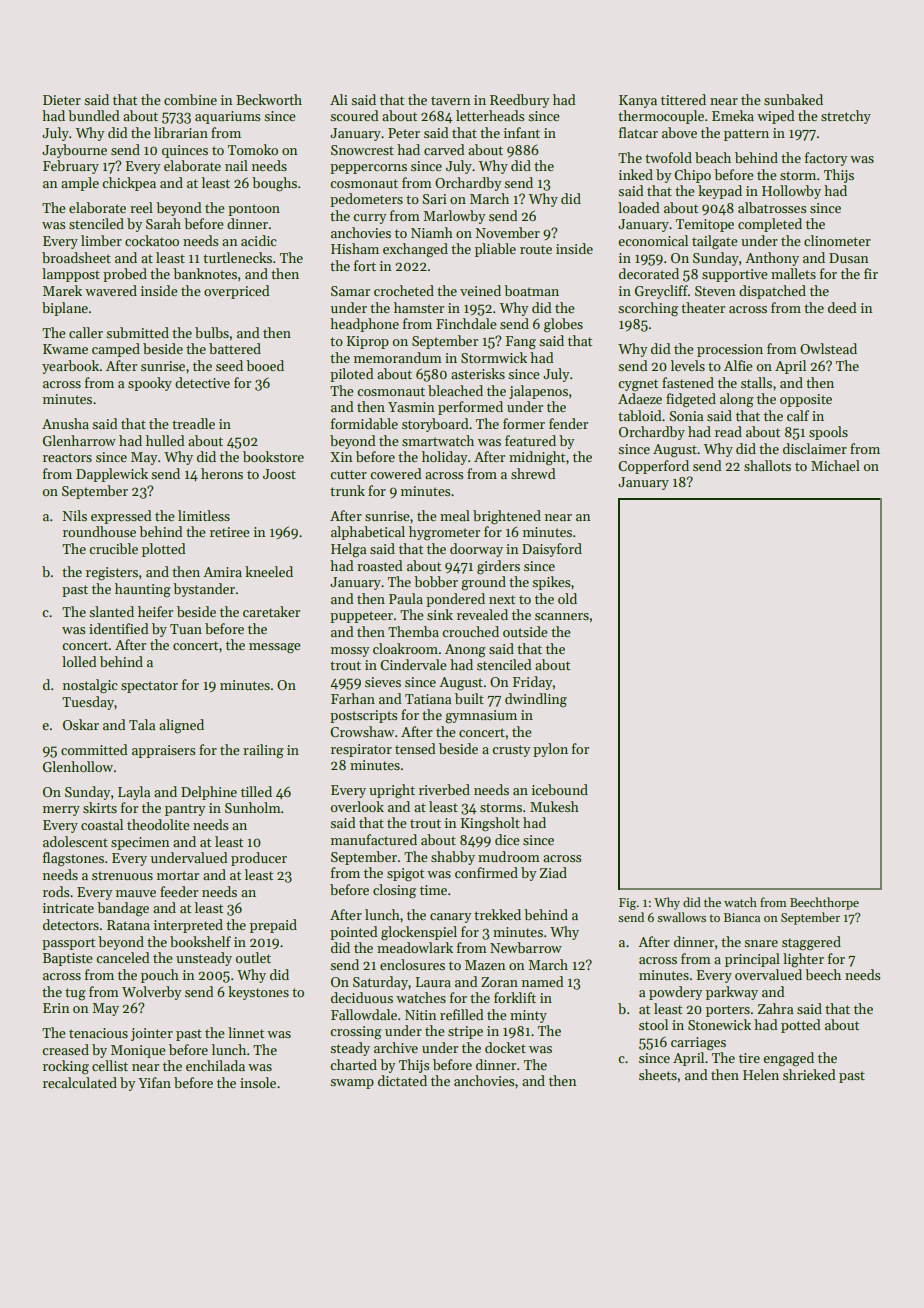  Describe the element at coordinates (508, 232) in the document. I see `November` at that location.
